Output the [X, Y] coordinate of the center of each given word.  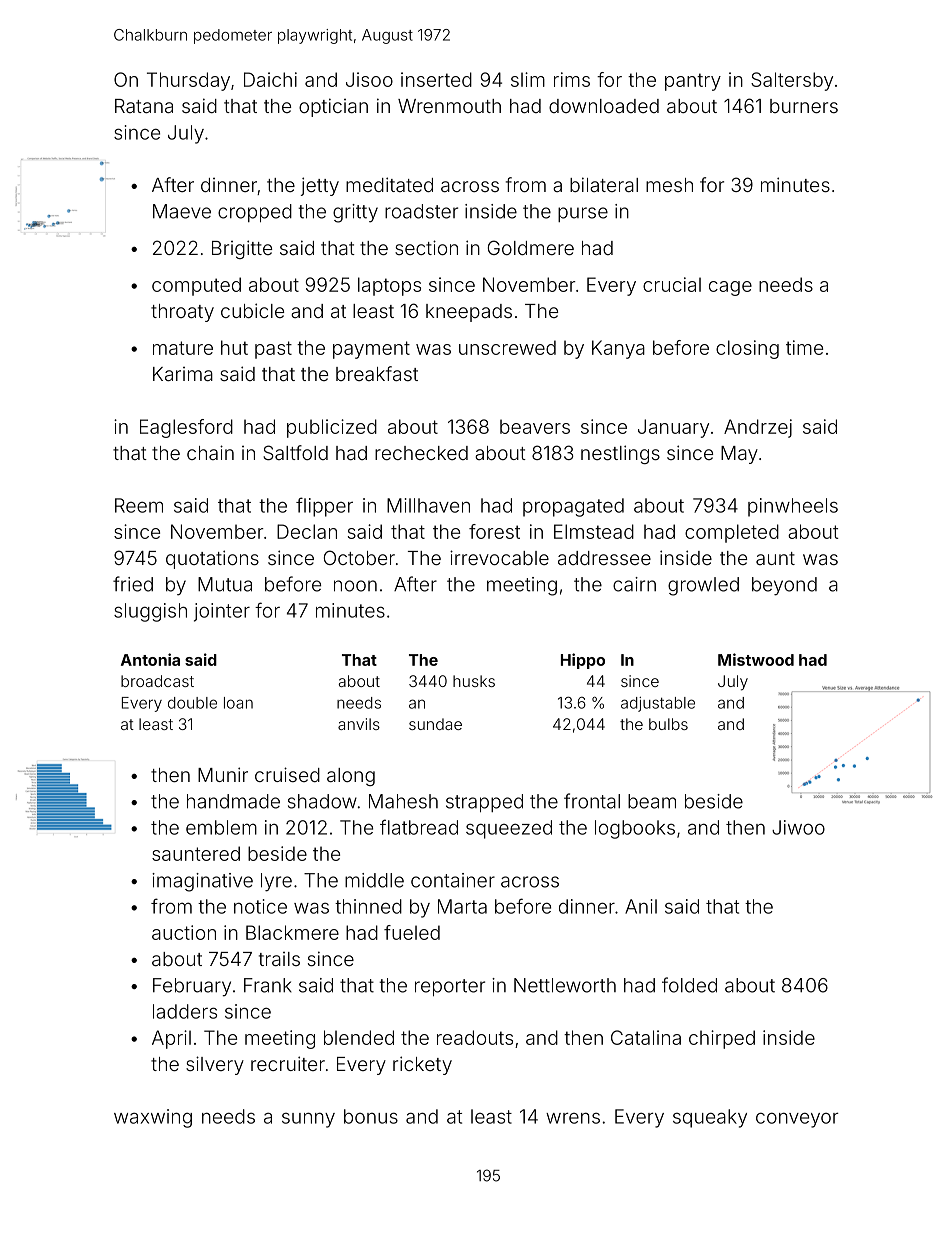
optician [333, 107]
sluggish [150, 612]
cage [730, 288]
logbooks [635, 829]
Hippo [583, 661]
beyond [784, 586]
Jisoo [369, 79]
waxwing [153, 1118]
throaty [182, 313]
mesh [669, 185]
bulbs [668, 724]
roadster [421, 211]
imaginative [202, 882]
